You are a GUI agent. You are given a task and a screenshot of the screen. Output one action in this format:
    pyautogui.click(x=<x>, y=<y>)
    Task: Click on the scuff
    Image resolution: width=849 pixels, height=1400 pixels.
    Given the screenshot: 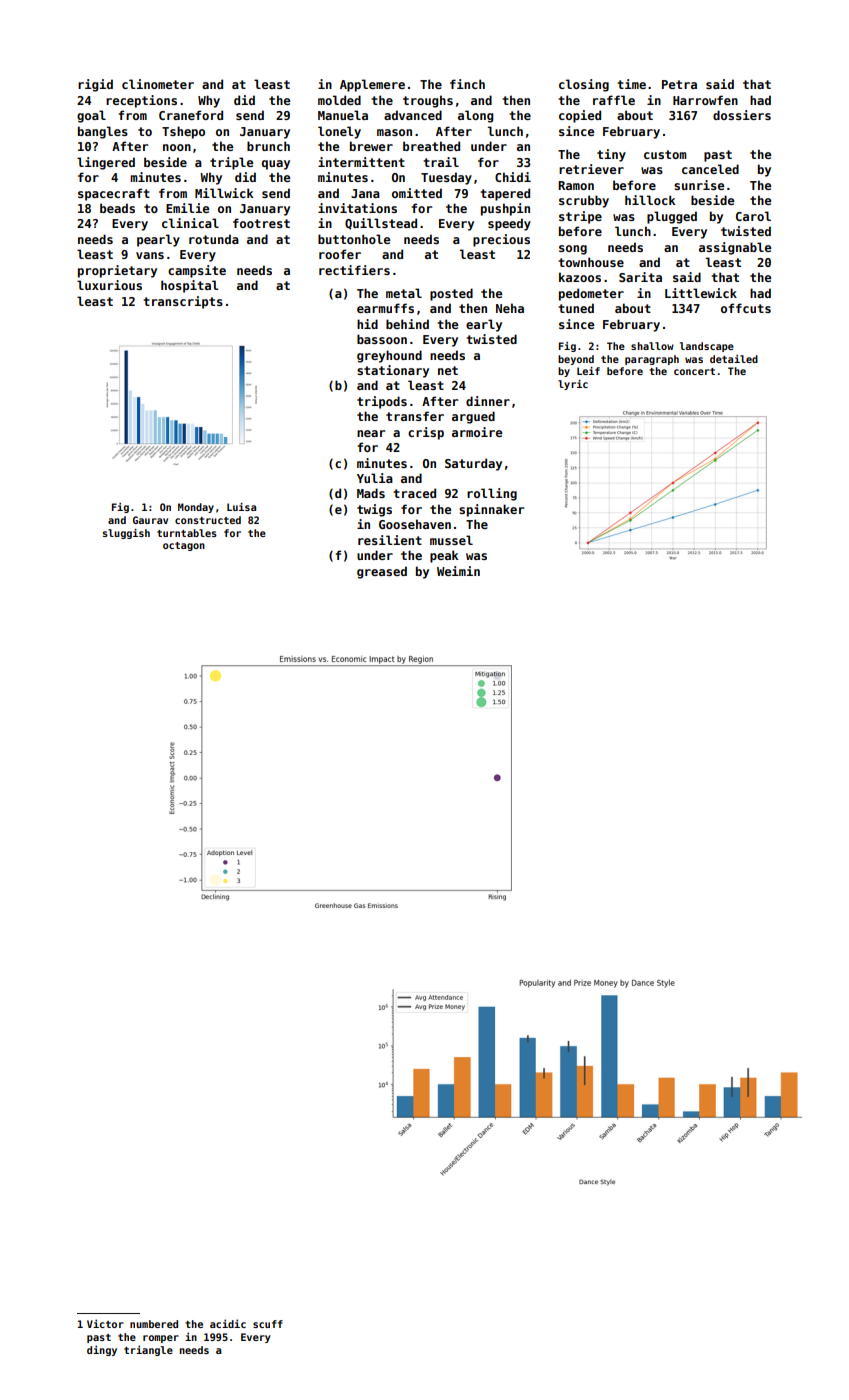 What is the action you would take?
    pyautogui.click(x=268, y=1324)
